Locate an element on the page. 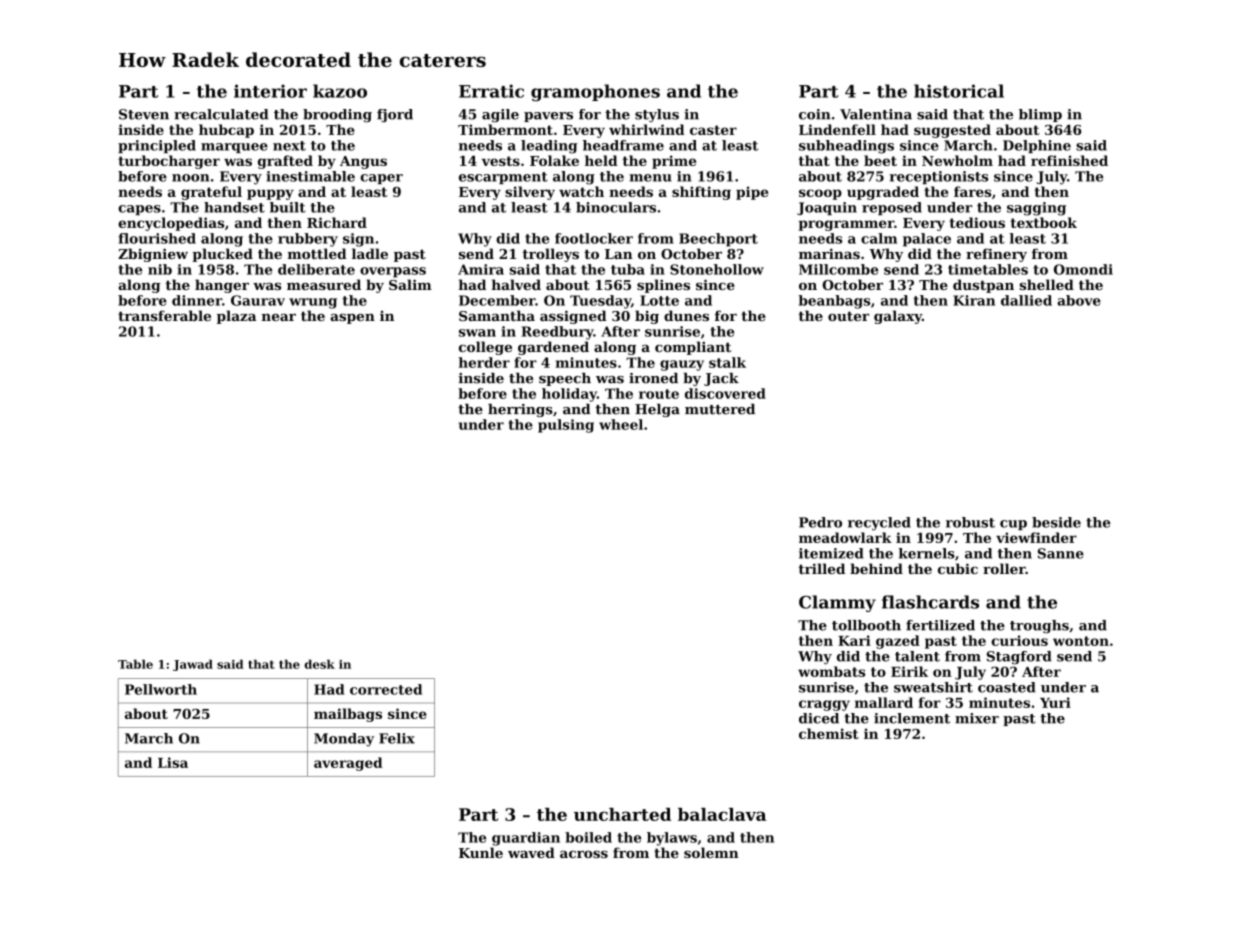 This image has width=1233, height=952. transferable is located at coordinates (164, 315).
